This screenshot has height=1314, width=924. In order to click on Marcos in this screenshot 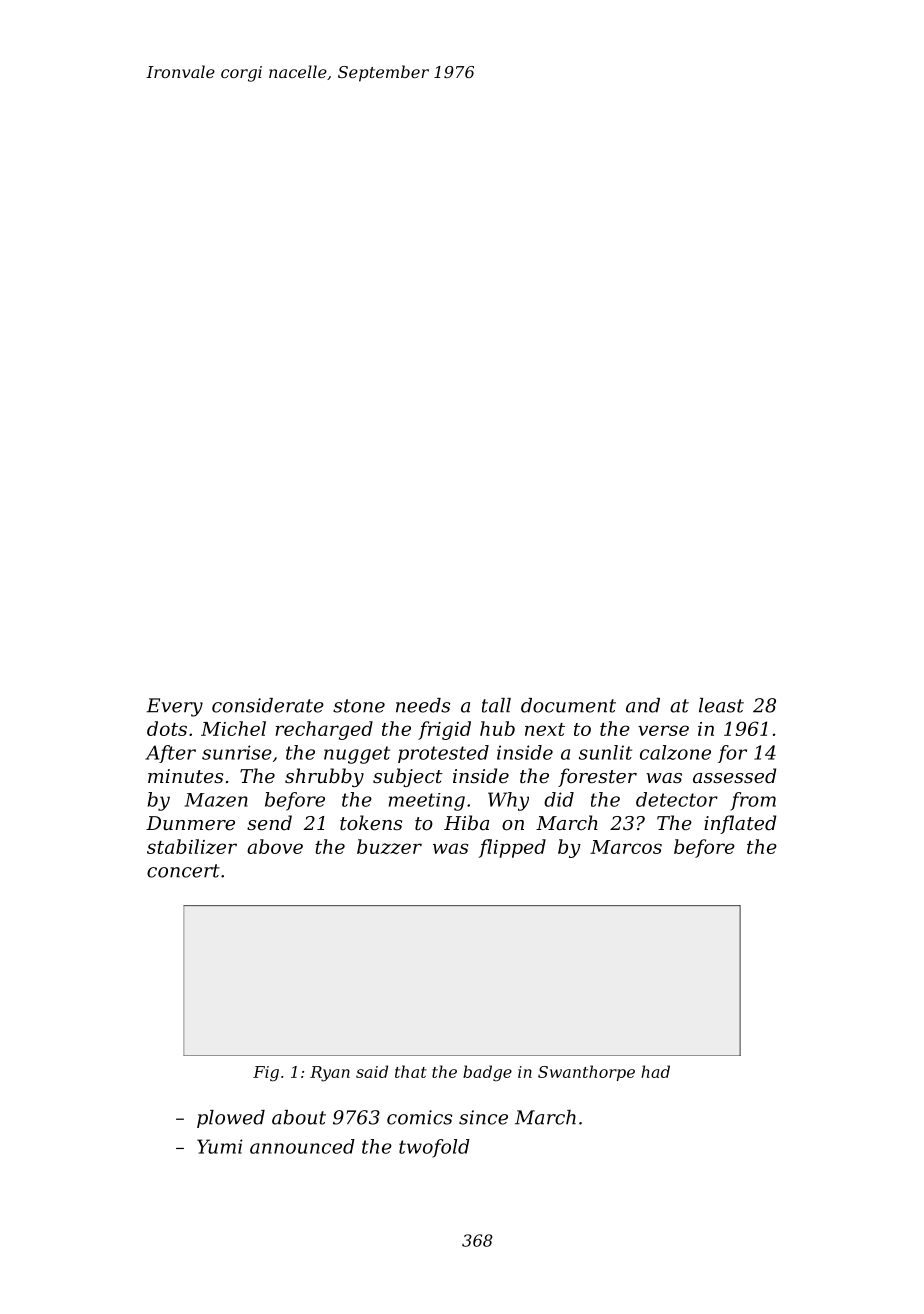, I will do `click(626, 847)`.
